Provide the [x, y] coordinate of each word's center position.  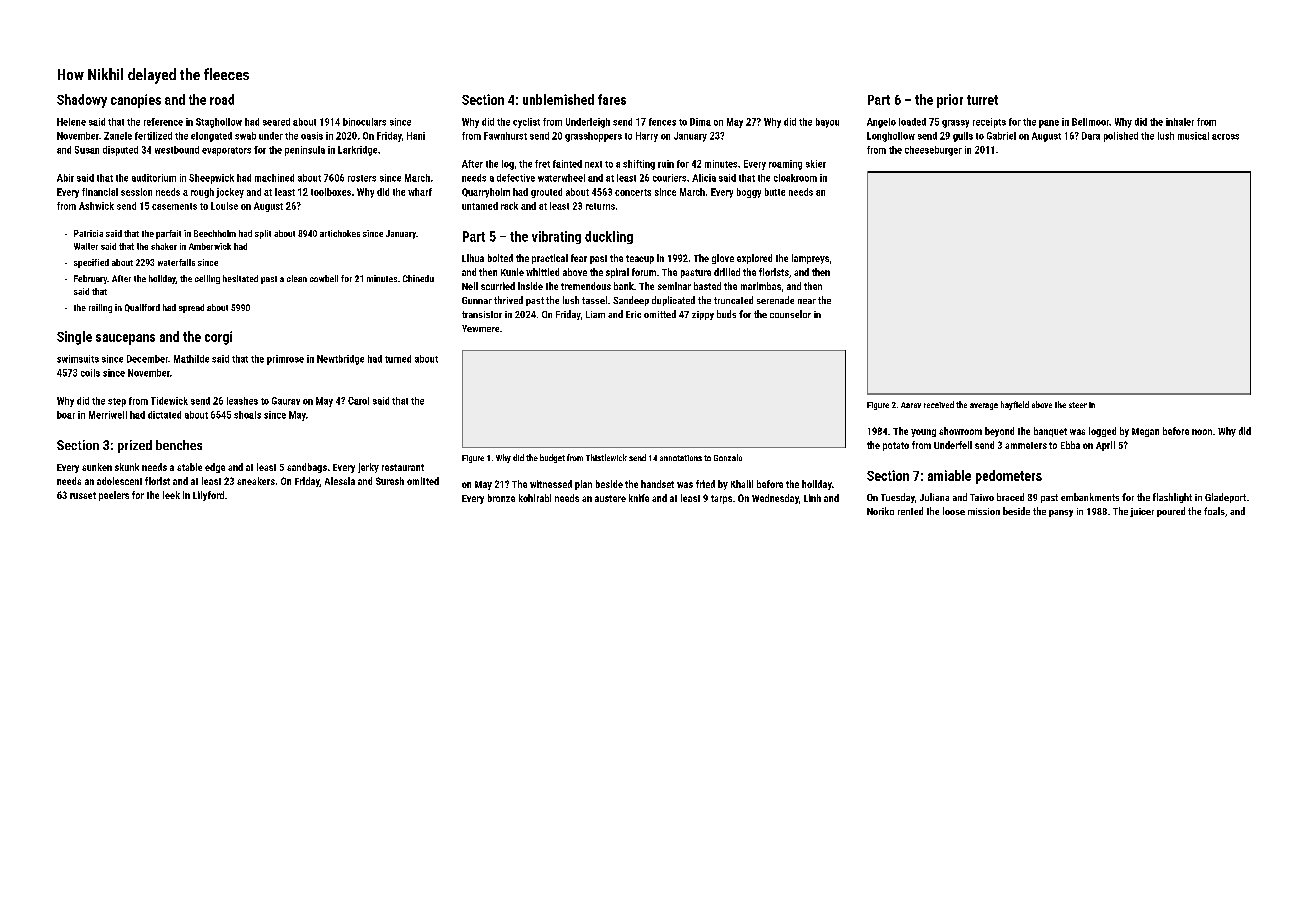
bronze [501, 498]
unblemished [558, 99]
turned [398, 359]
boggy [749, 193]
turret [982, 100]
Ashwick [96, 206]
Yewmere [480, 328]
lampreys [810, 259]
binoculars [364, 122]
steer [1078, 405]
